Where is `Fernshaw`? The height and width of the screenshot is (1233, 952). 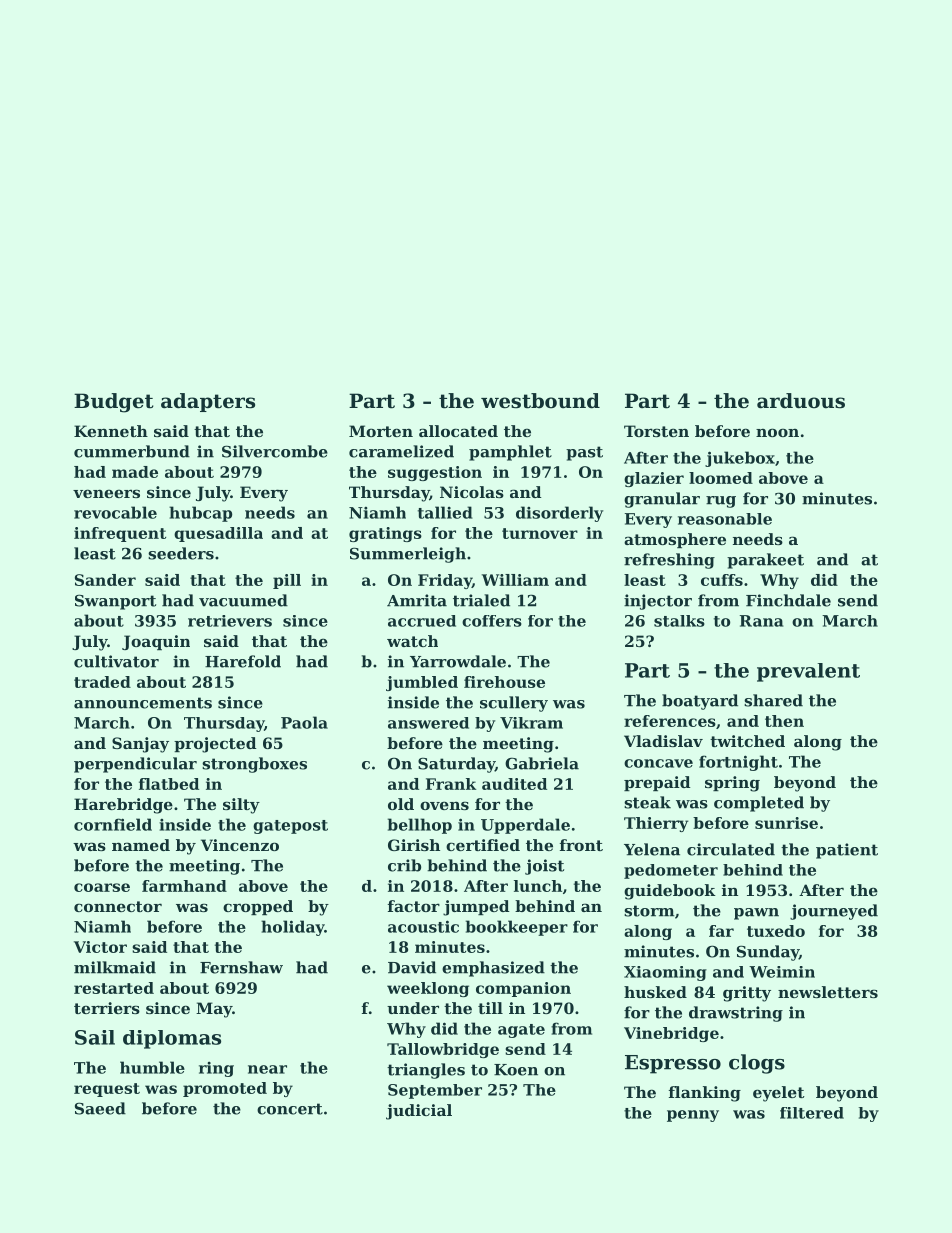 Fernshaw is located at coordinates (241, 967).
